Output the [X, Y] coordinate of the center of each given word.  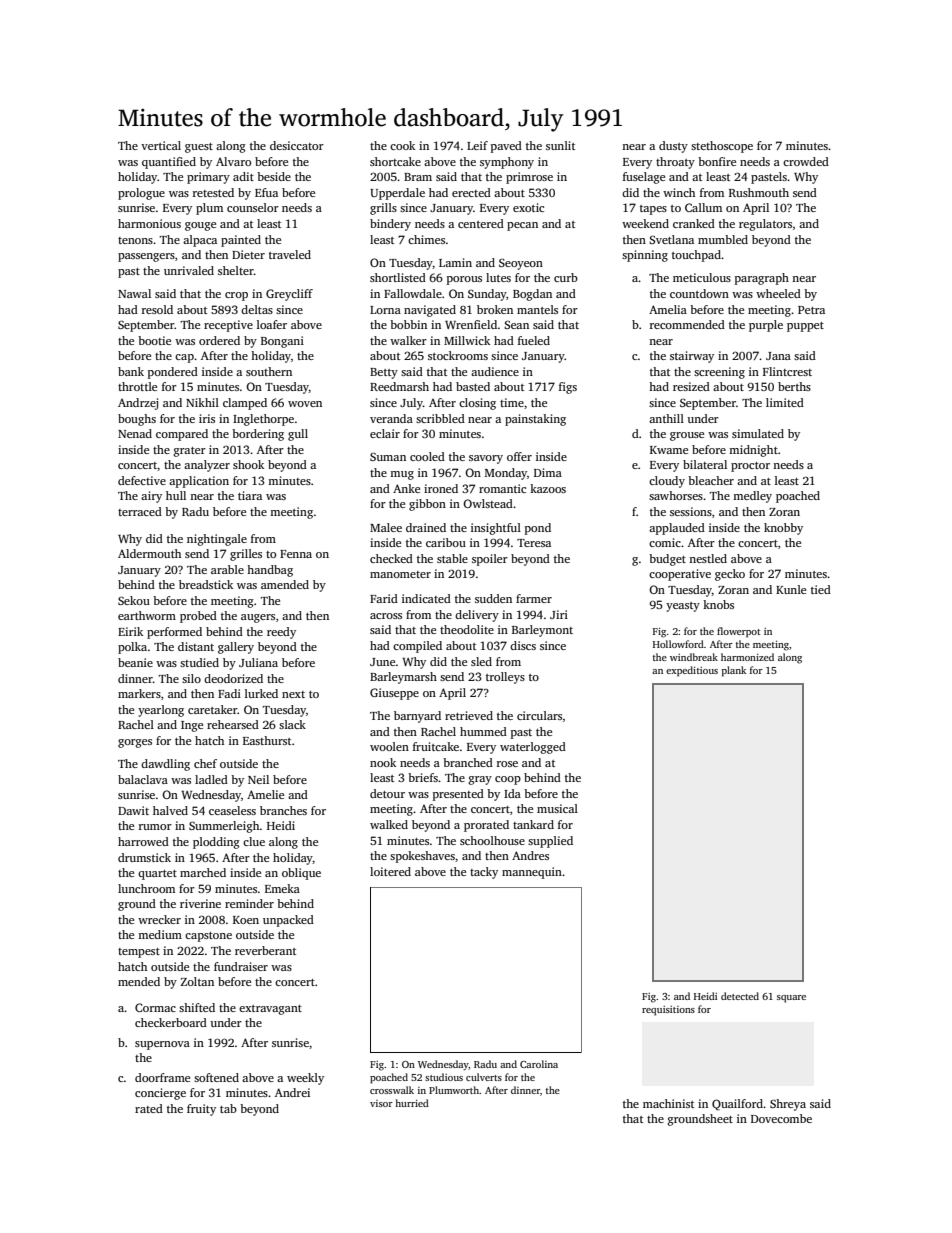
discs [523, 645]
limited [785, 402]
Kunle [791, 589]
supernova [162, 1045]
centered [481, 223]
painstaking [535, 420]
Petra [811, 310]
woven [305, 404]
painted [241, 241]
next [293, 694]
